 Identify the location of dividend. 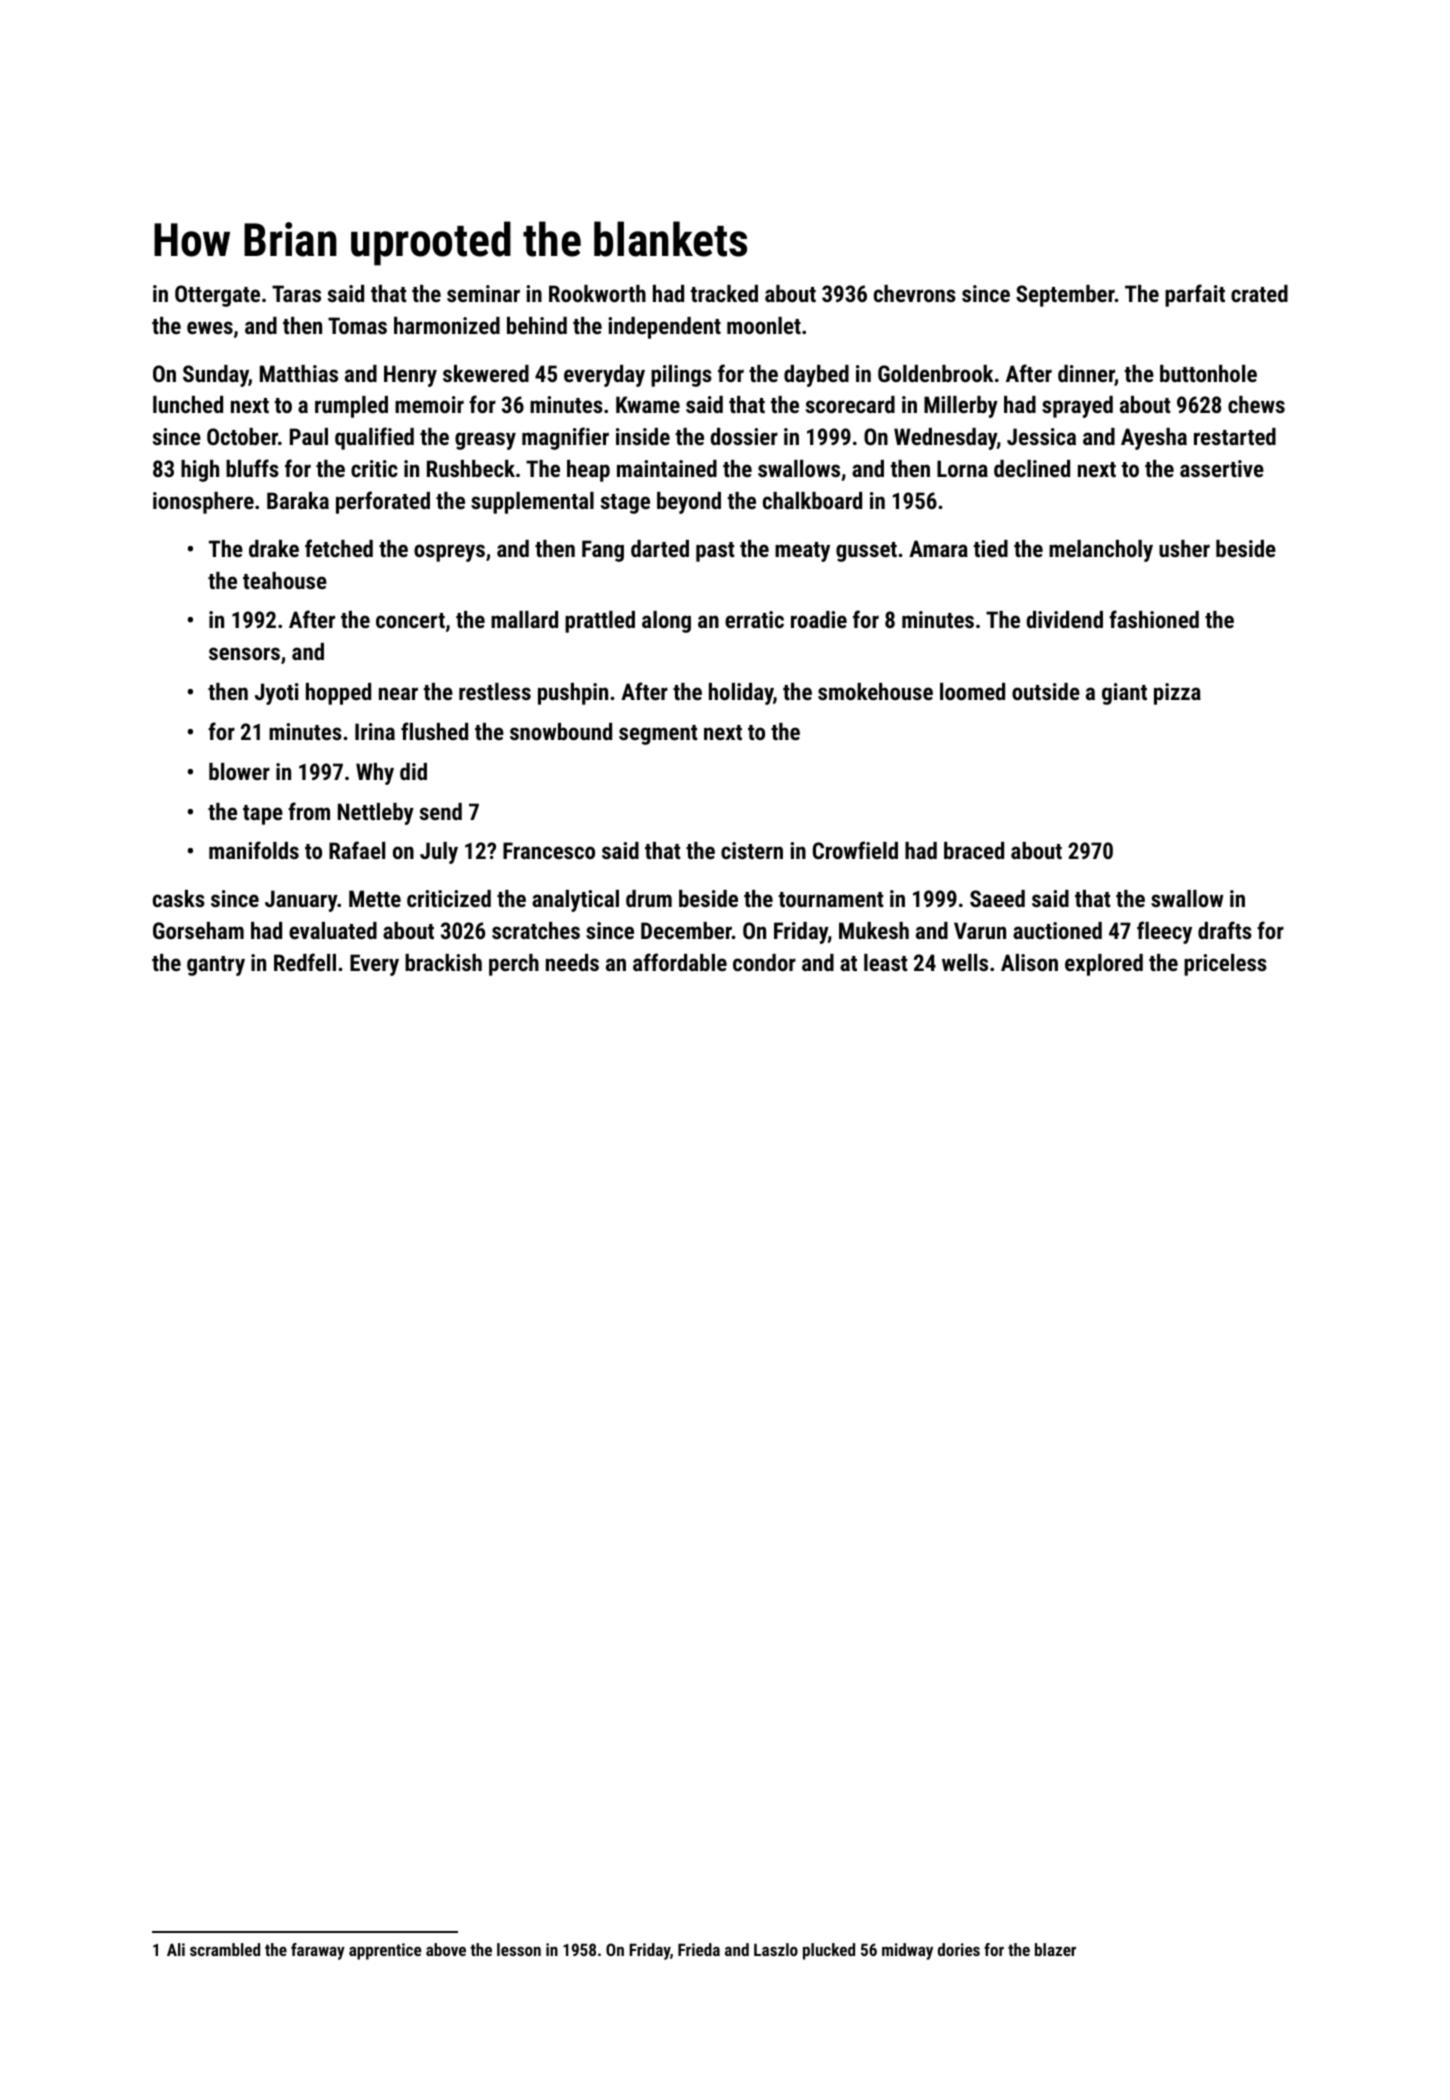
(1065, 619).
